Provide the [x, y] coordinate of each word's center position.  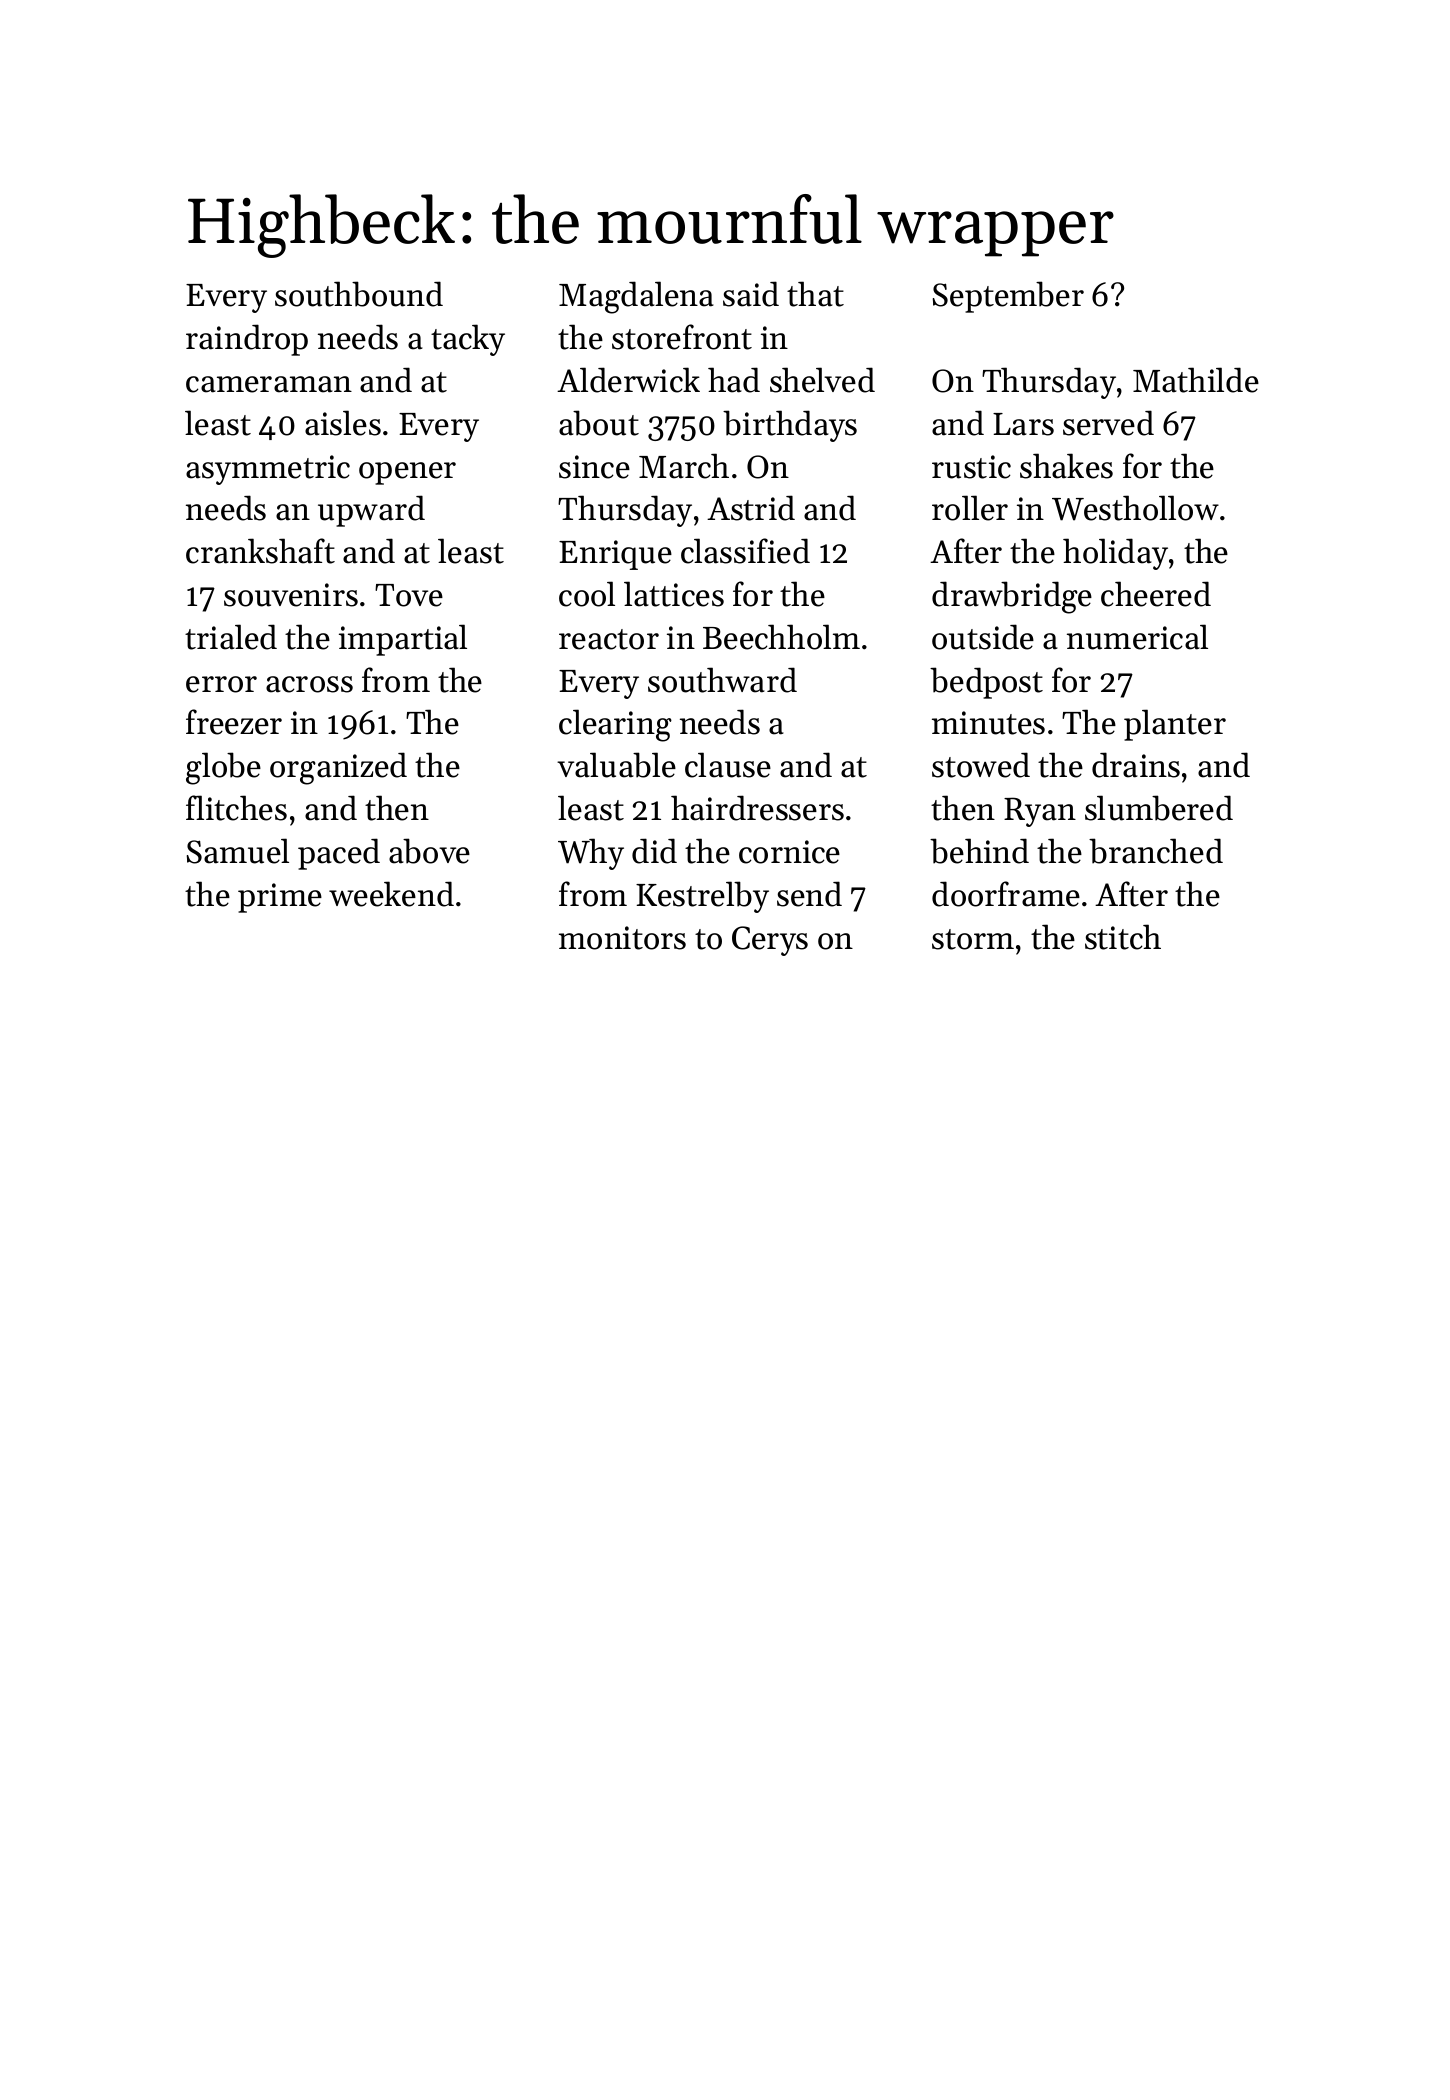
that [815, 294]
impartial [403, 640]
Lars [1023, 424]
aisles [343, 423]
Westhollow [1135, 508]
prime [280, 898]
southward [722, 680]
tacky [468, 340]
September [1008, 297]
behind [979, 851]
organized [338, 768]
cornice [789, 852]
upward [371, 511]
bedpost [986, 683]
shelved [822, 380]
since [594, 467]
